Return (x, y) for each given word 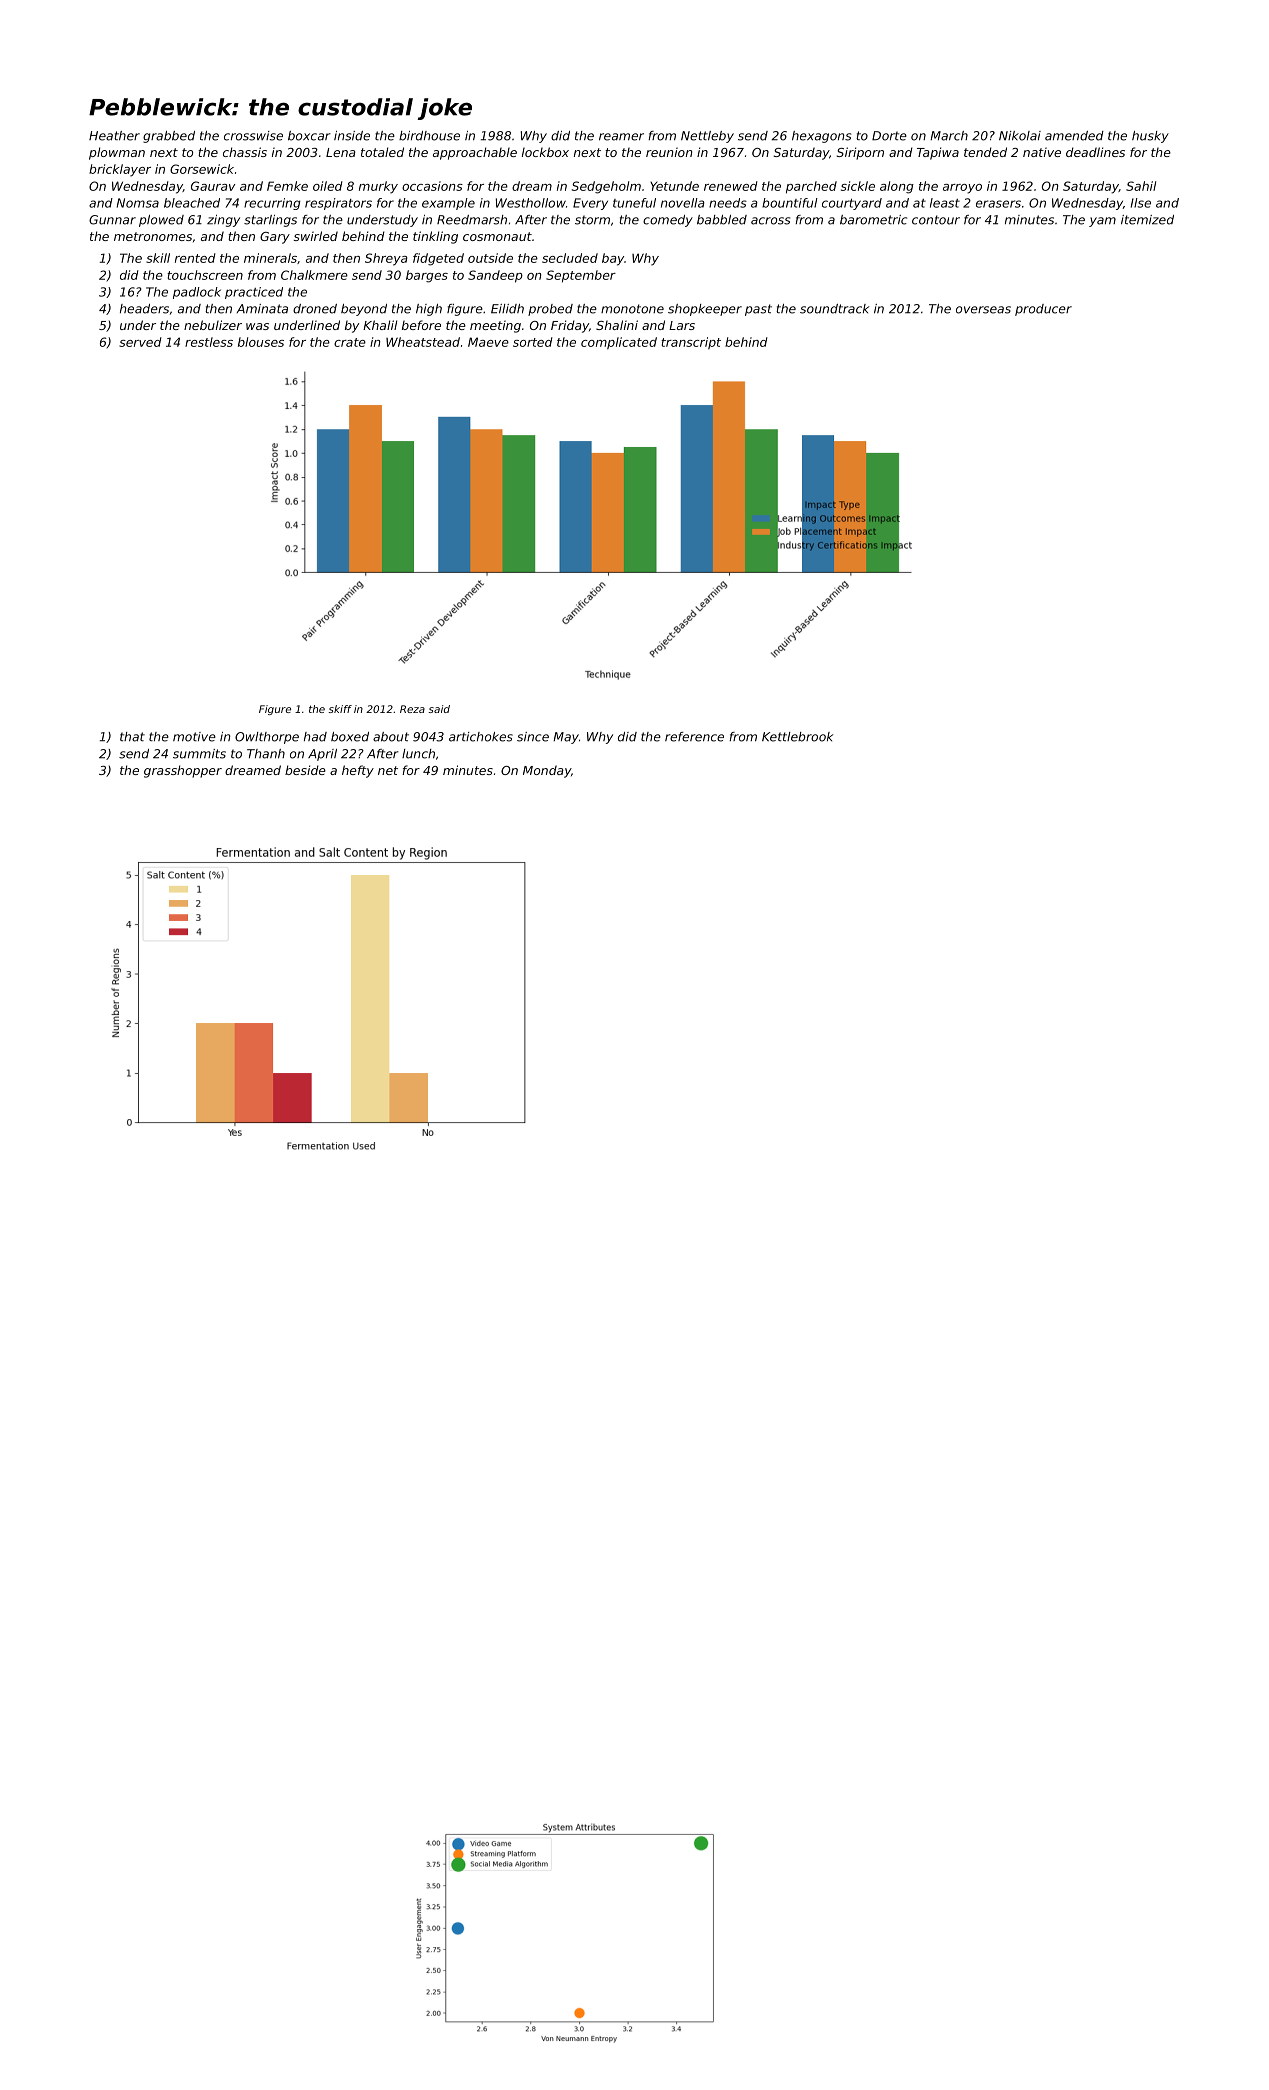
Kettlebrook (798, 737)
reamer (621, 137)
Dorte (889, 136)
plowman (117, 153)
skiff (340, 709)
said (439, 709)
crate (350, 342)
